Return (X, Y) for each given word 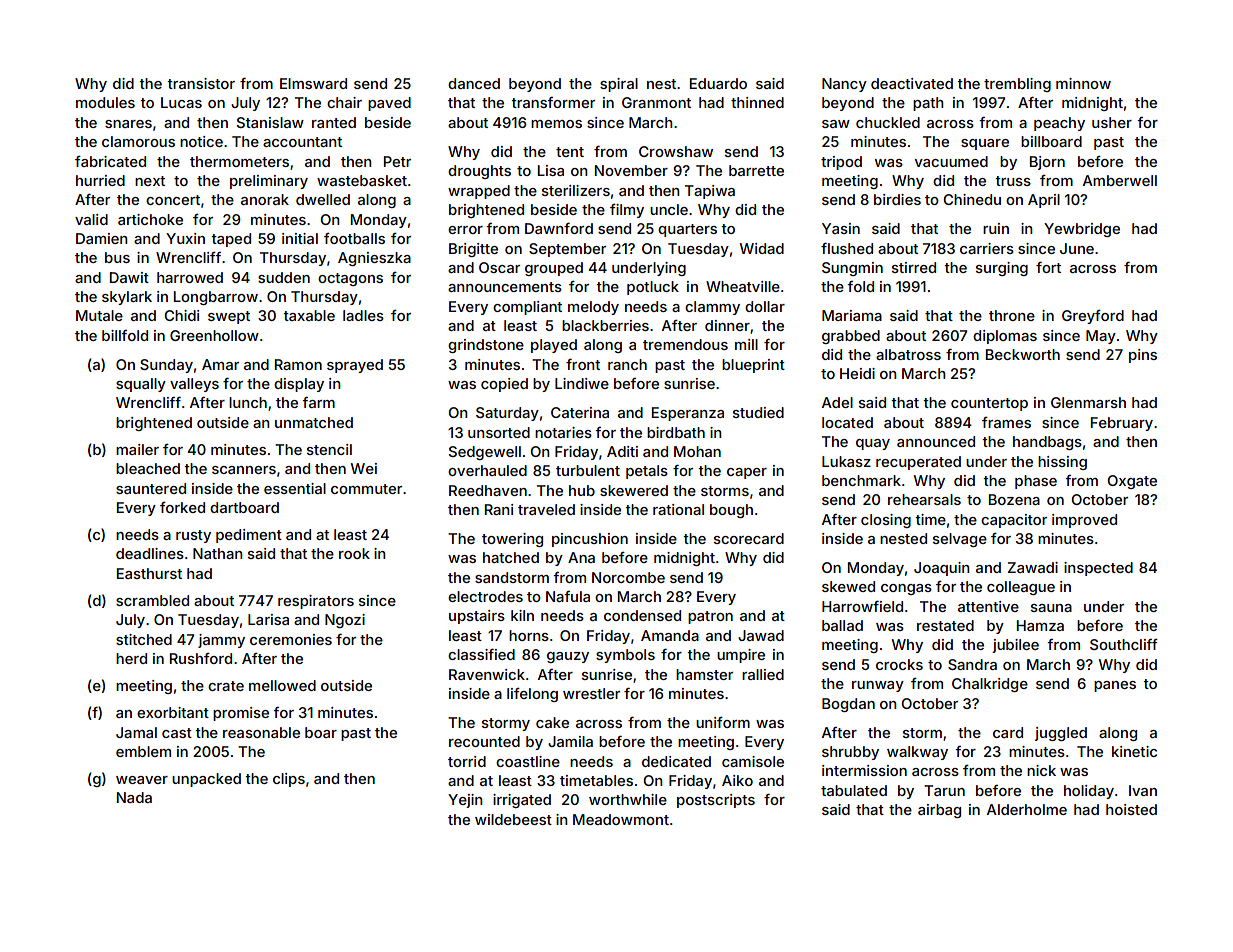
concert (173, 200)
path (928, 104)
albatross (908, 354)
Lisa (551, 170)
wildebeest (513, 819)
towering (512, 540)
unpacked (206, 780)
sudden (284, 277)
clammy (712, 308)
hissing (1062, 463)
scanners (244, 470)
